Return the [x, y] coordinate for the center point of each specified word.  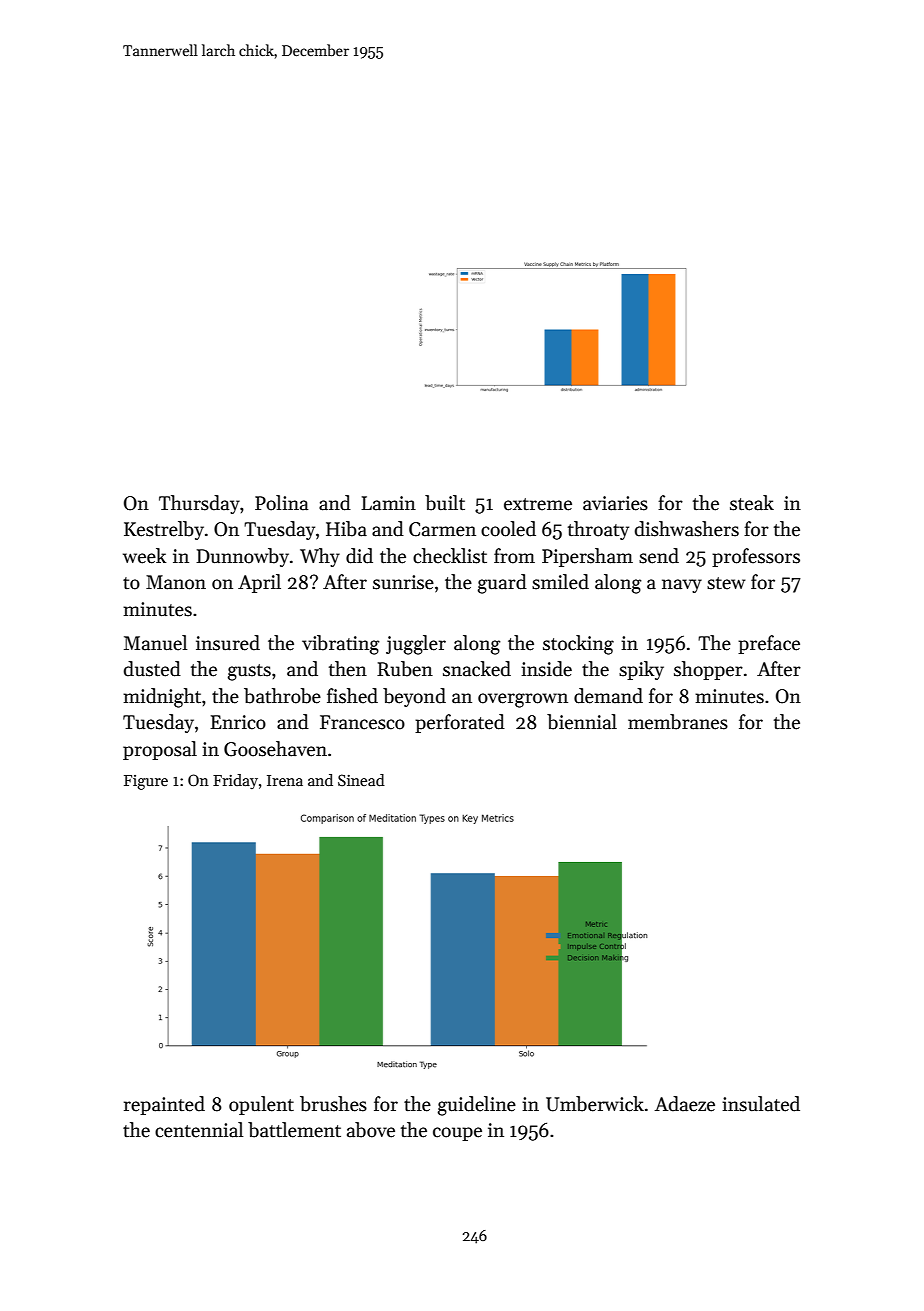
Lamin [388, 503]
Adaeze [685, 1104]
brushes [333, 1104]
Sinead [361, 780]
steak [752, 503]
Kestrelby [164, 530]
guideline [477, 1106]
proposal [160, 750]
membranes [678, 722]
